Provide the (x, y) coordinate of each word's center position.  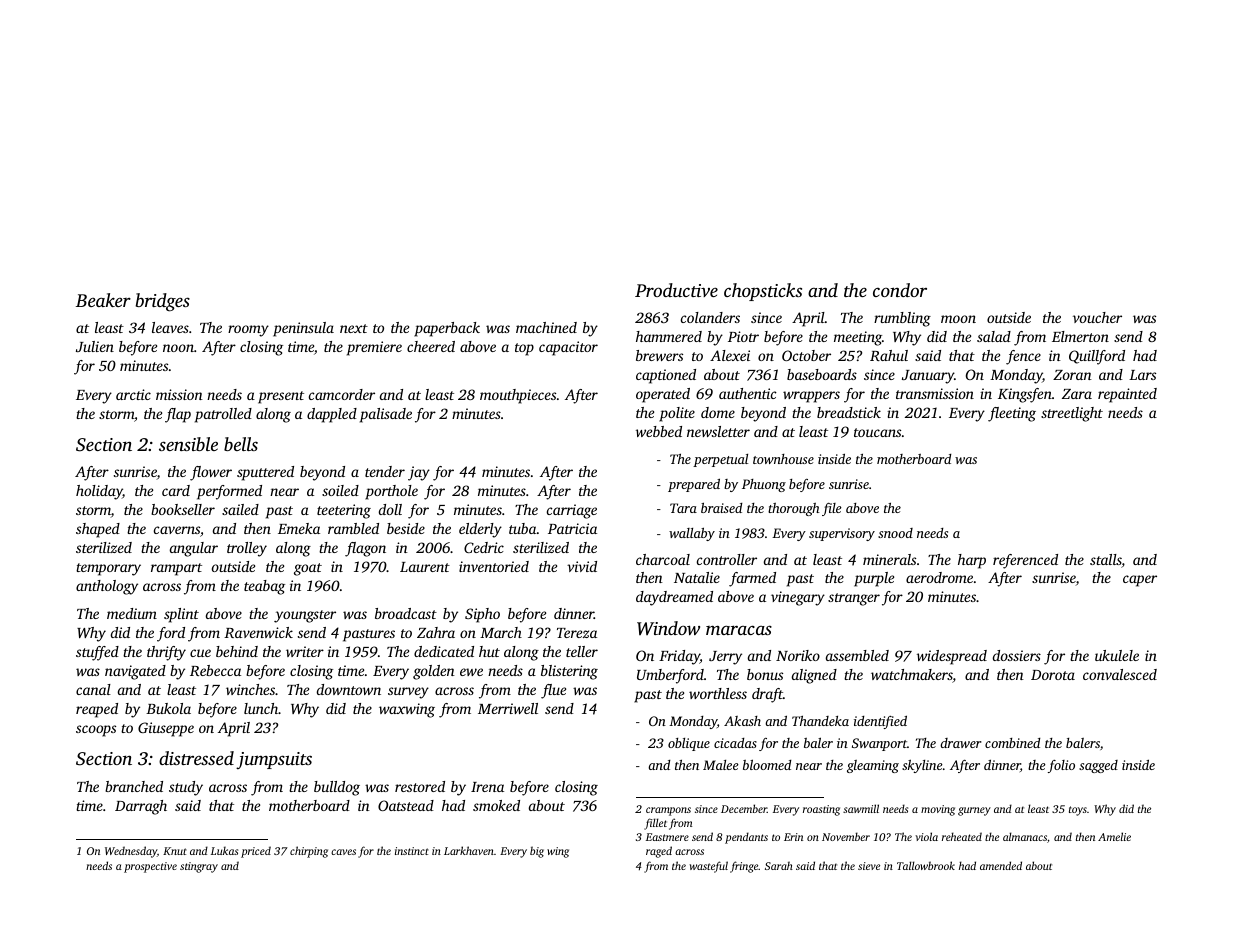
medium (132, 613)
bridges (162, 302)
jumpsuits (274, 760)
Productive (676, 290)
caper (1140, 581)
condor (900, 290)
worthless (718, 693)
